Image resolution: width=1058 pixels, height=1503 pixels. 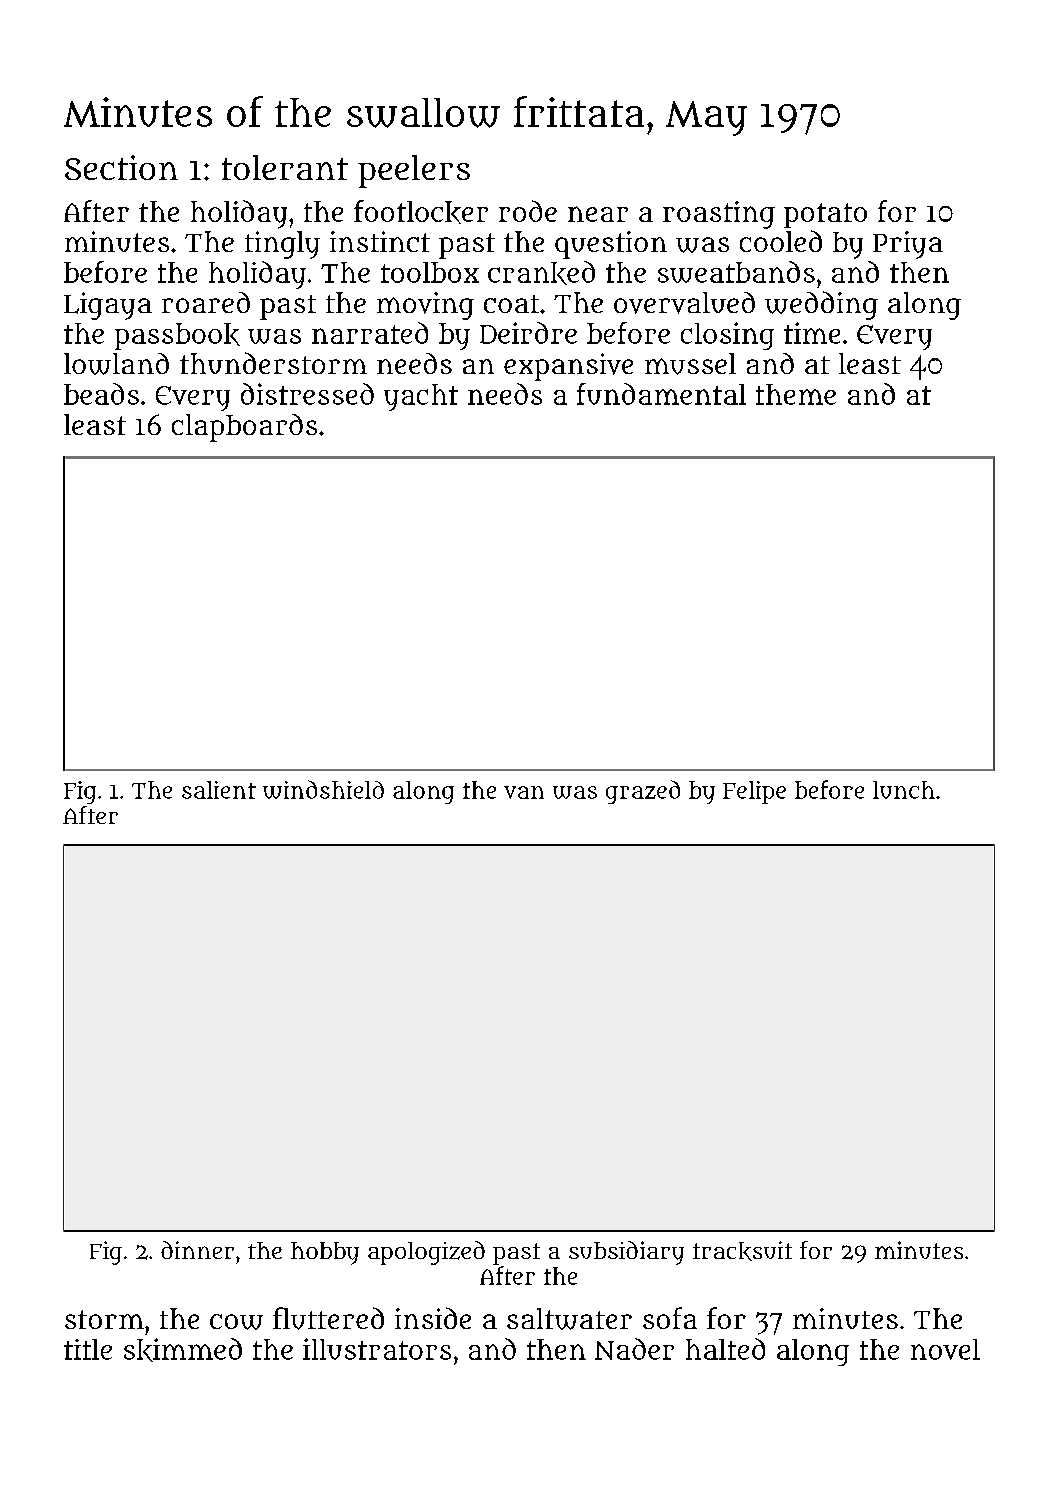 What do you see at coordinates (433, 1318) in the screenshot?
I see `inside` at bounding box center [433, 1318].
